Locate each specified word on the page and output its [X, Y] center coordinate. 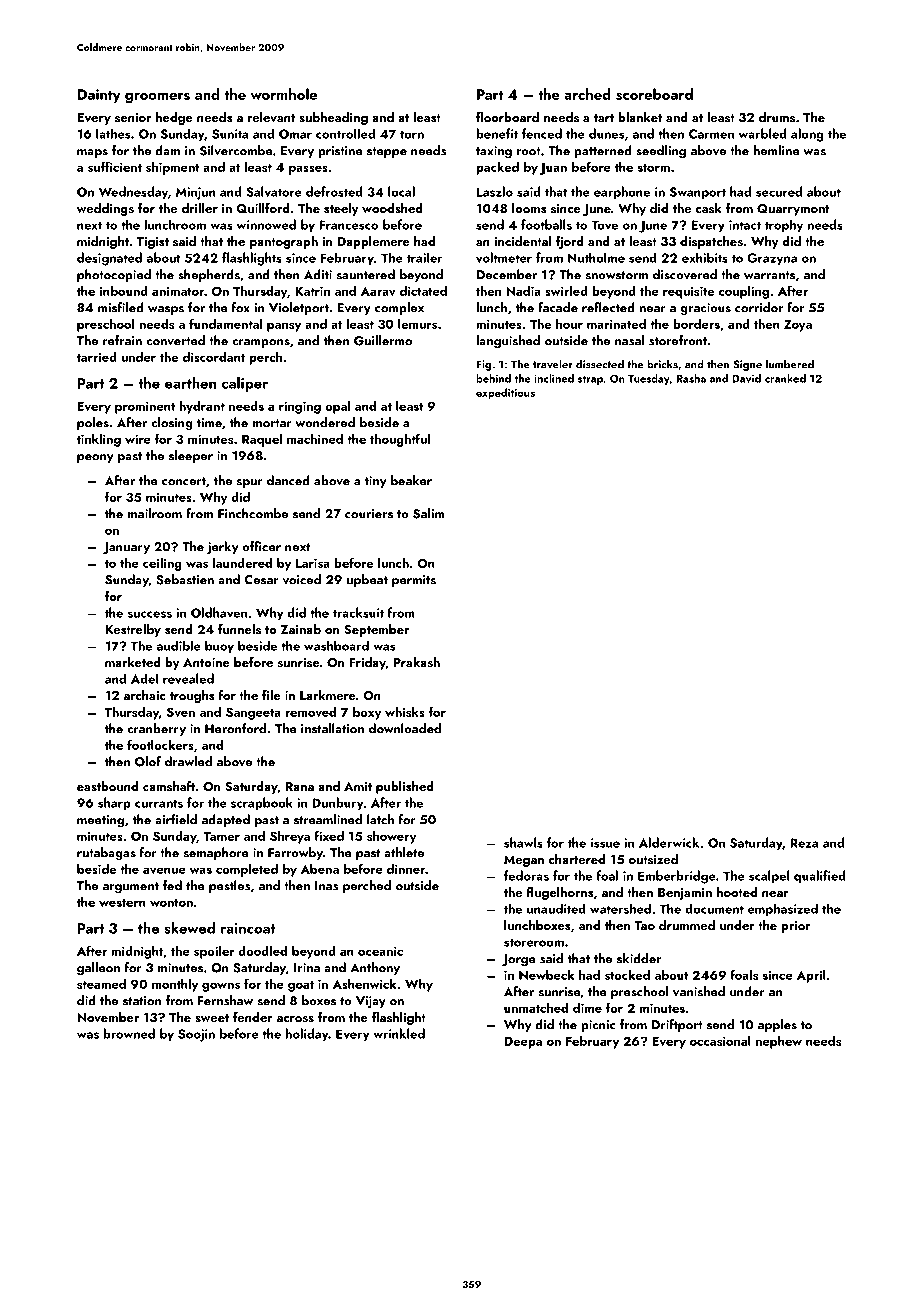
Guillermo [383, 340]
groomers [157, 98]
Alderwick [669, 842]
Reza [804, 843]
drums [777, 117]
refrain [122, 340]
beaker [411, 480]
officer [261, 546]
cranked [785, 378]
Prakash [417, 662]
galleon [98, 969]
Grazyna [772, 259]
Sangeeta [253, 713]
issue [605, 843]
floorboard [507, 117]
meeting [100, 821]
